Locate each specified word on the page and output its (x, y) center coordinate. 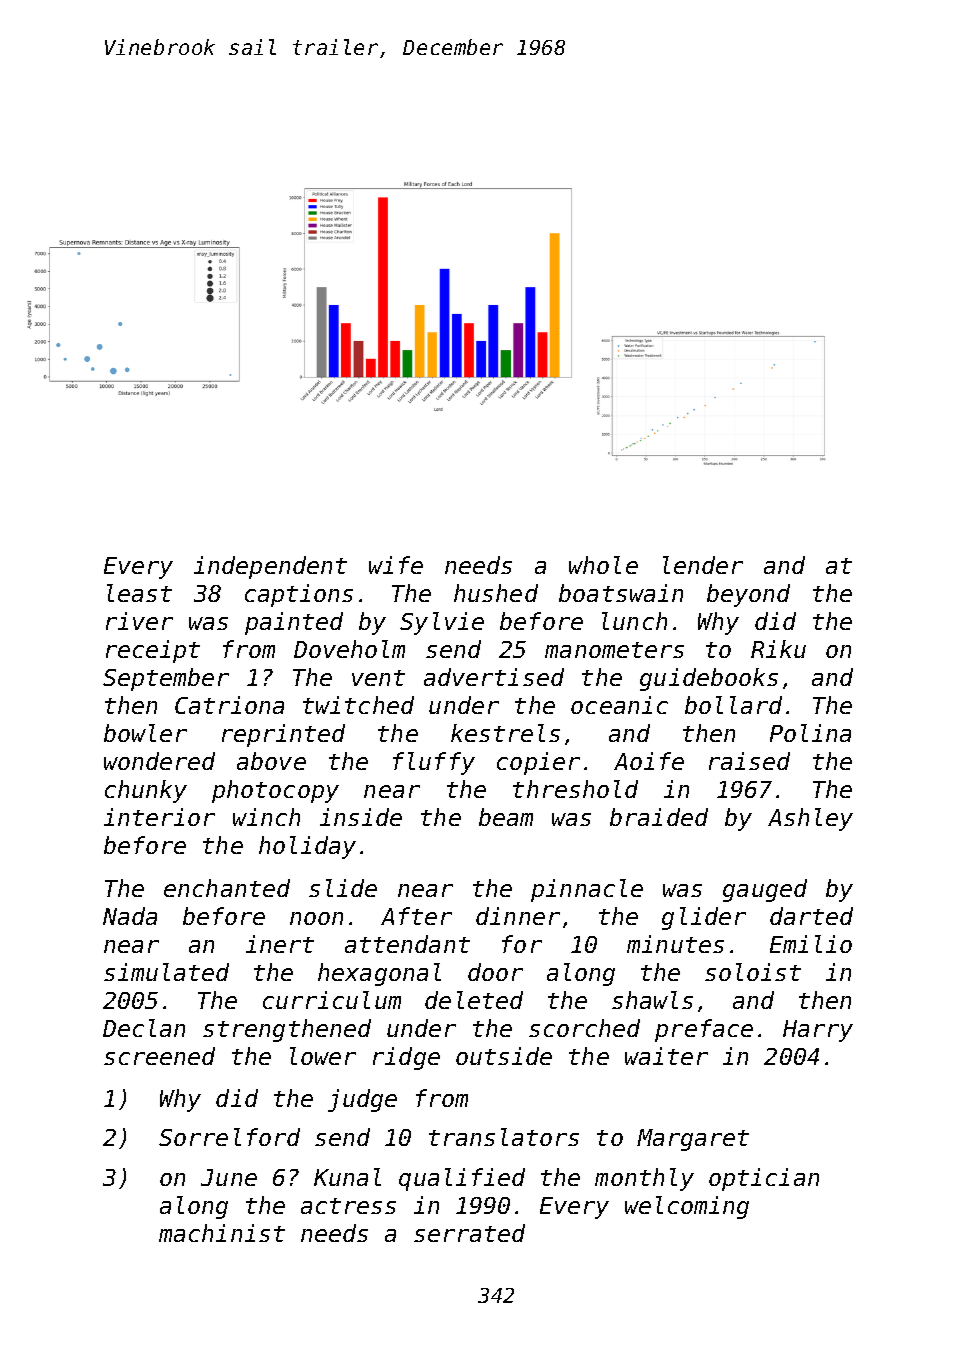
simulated (166, 972)
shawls (652, 1000)
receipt (153, 651)
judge (362, 1100)
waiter (666, 1056)
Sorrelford (229, 1137)
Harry (818, 1031)
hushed (496, 593)
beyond (748, 595)
